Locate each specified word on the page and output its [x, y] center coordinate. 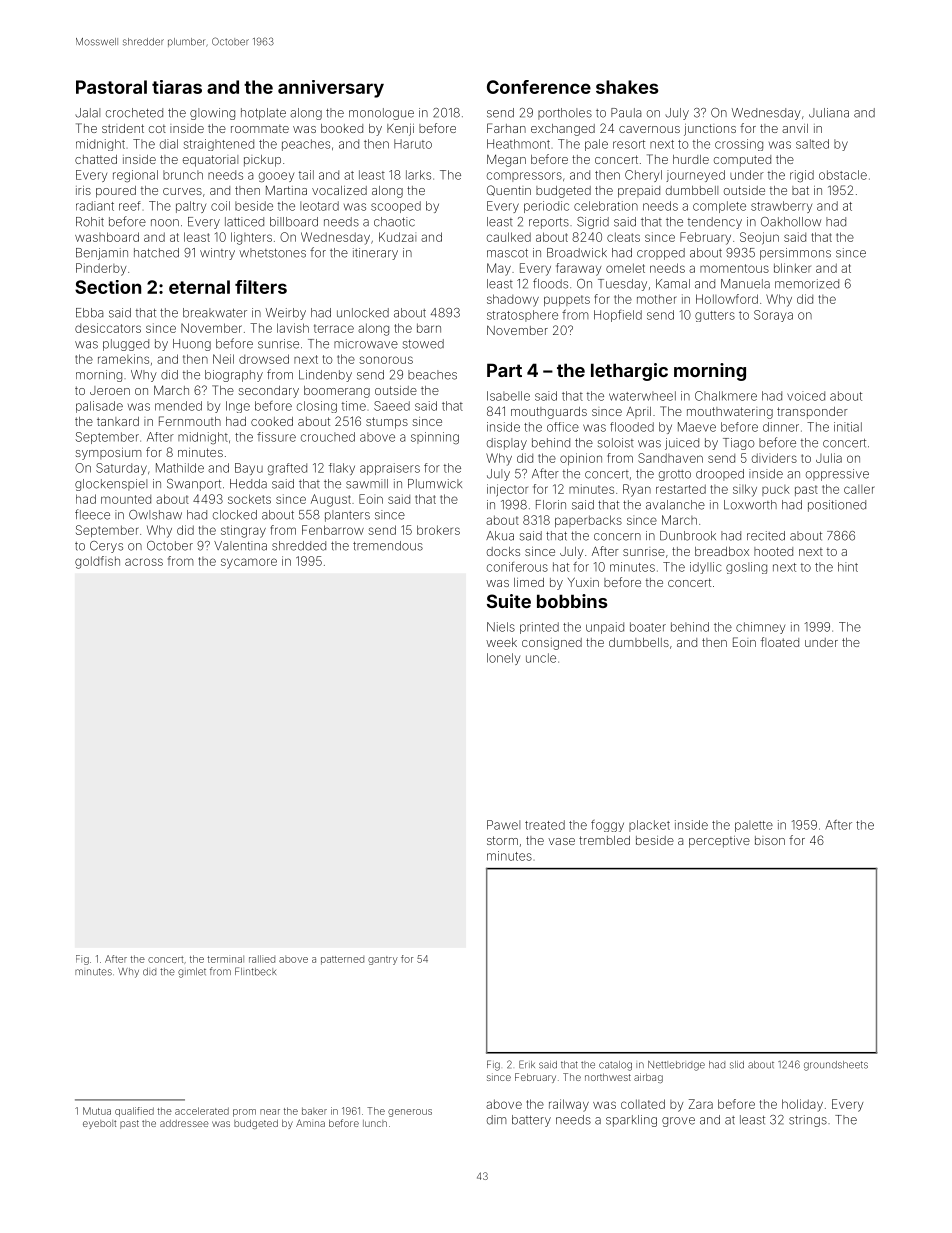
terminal [225, 959]
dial [169, 144]
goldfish [97, 562]
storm [502, 840]
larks [418, 175]
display [507, 444]
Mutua [97, 1111]
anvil [795, 128]
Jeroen [110, 390]
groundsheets [836, 1066]
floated [780, 642]
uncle [541, 658]
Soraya [773, 316]
